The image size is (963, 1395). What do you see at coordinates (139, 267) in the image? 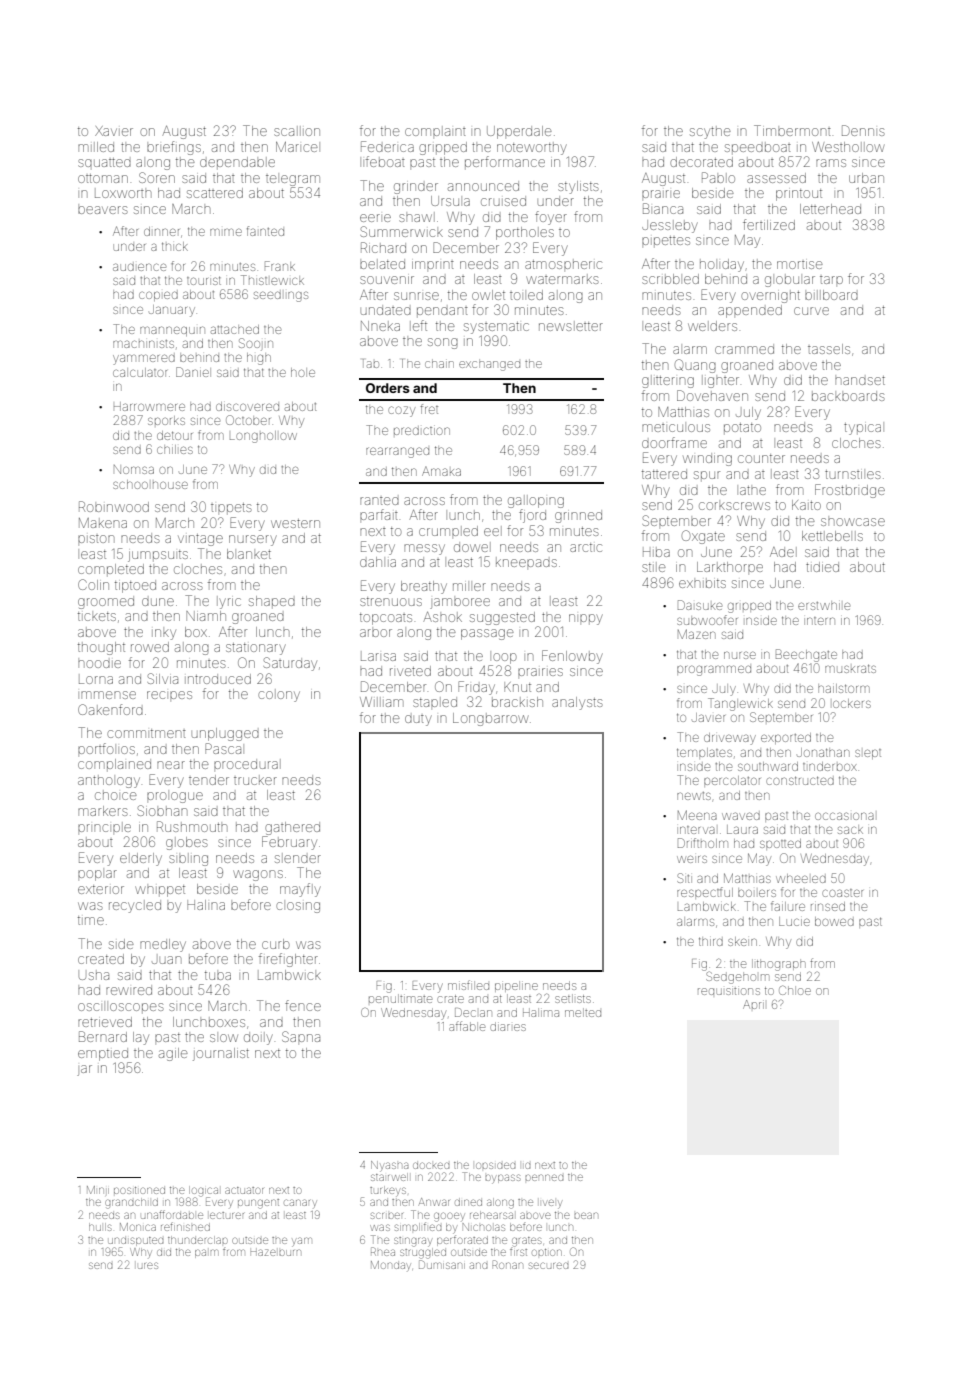
I see `audience` at bounding box center [139, 267].
